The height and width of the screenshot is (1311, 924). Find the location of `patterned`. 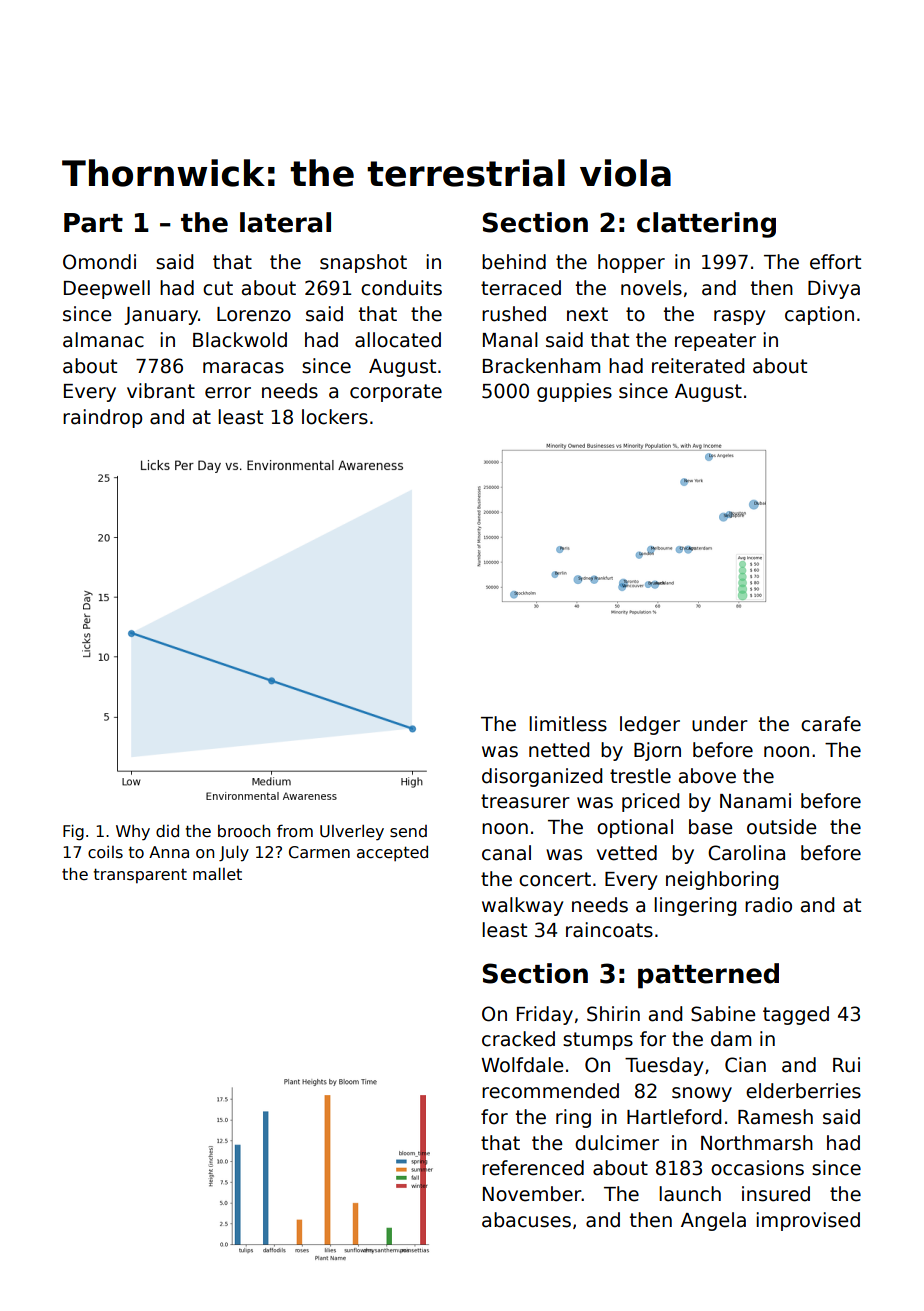

patterned is located at coordinates (708, 976).
